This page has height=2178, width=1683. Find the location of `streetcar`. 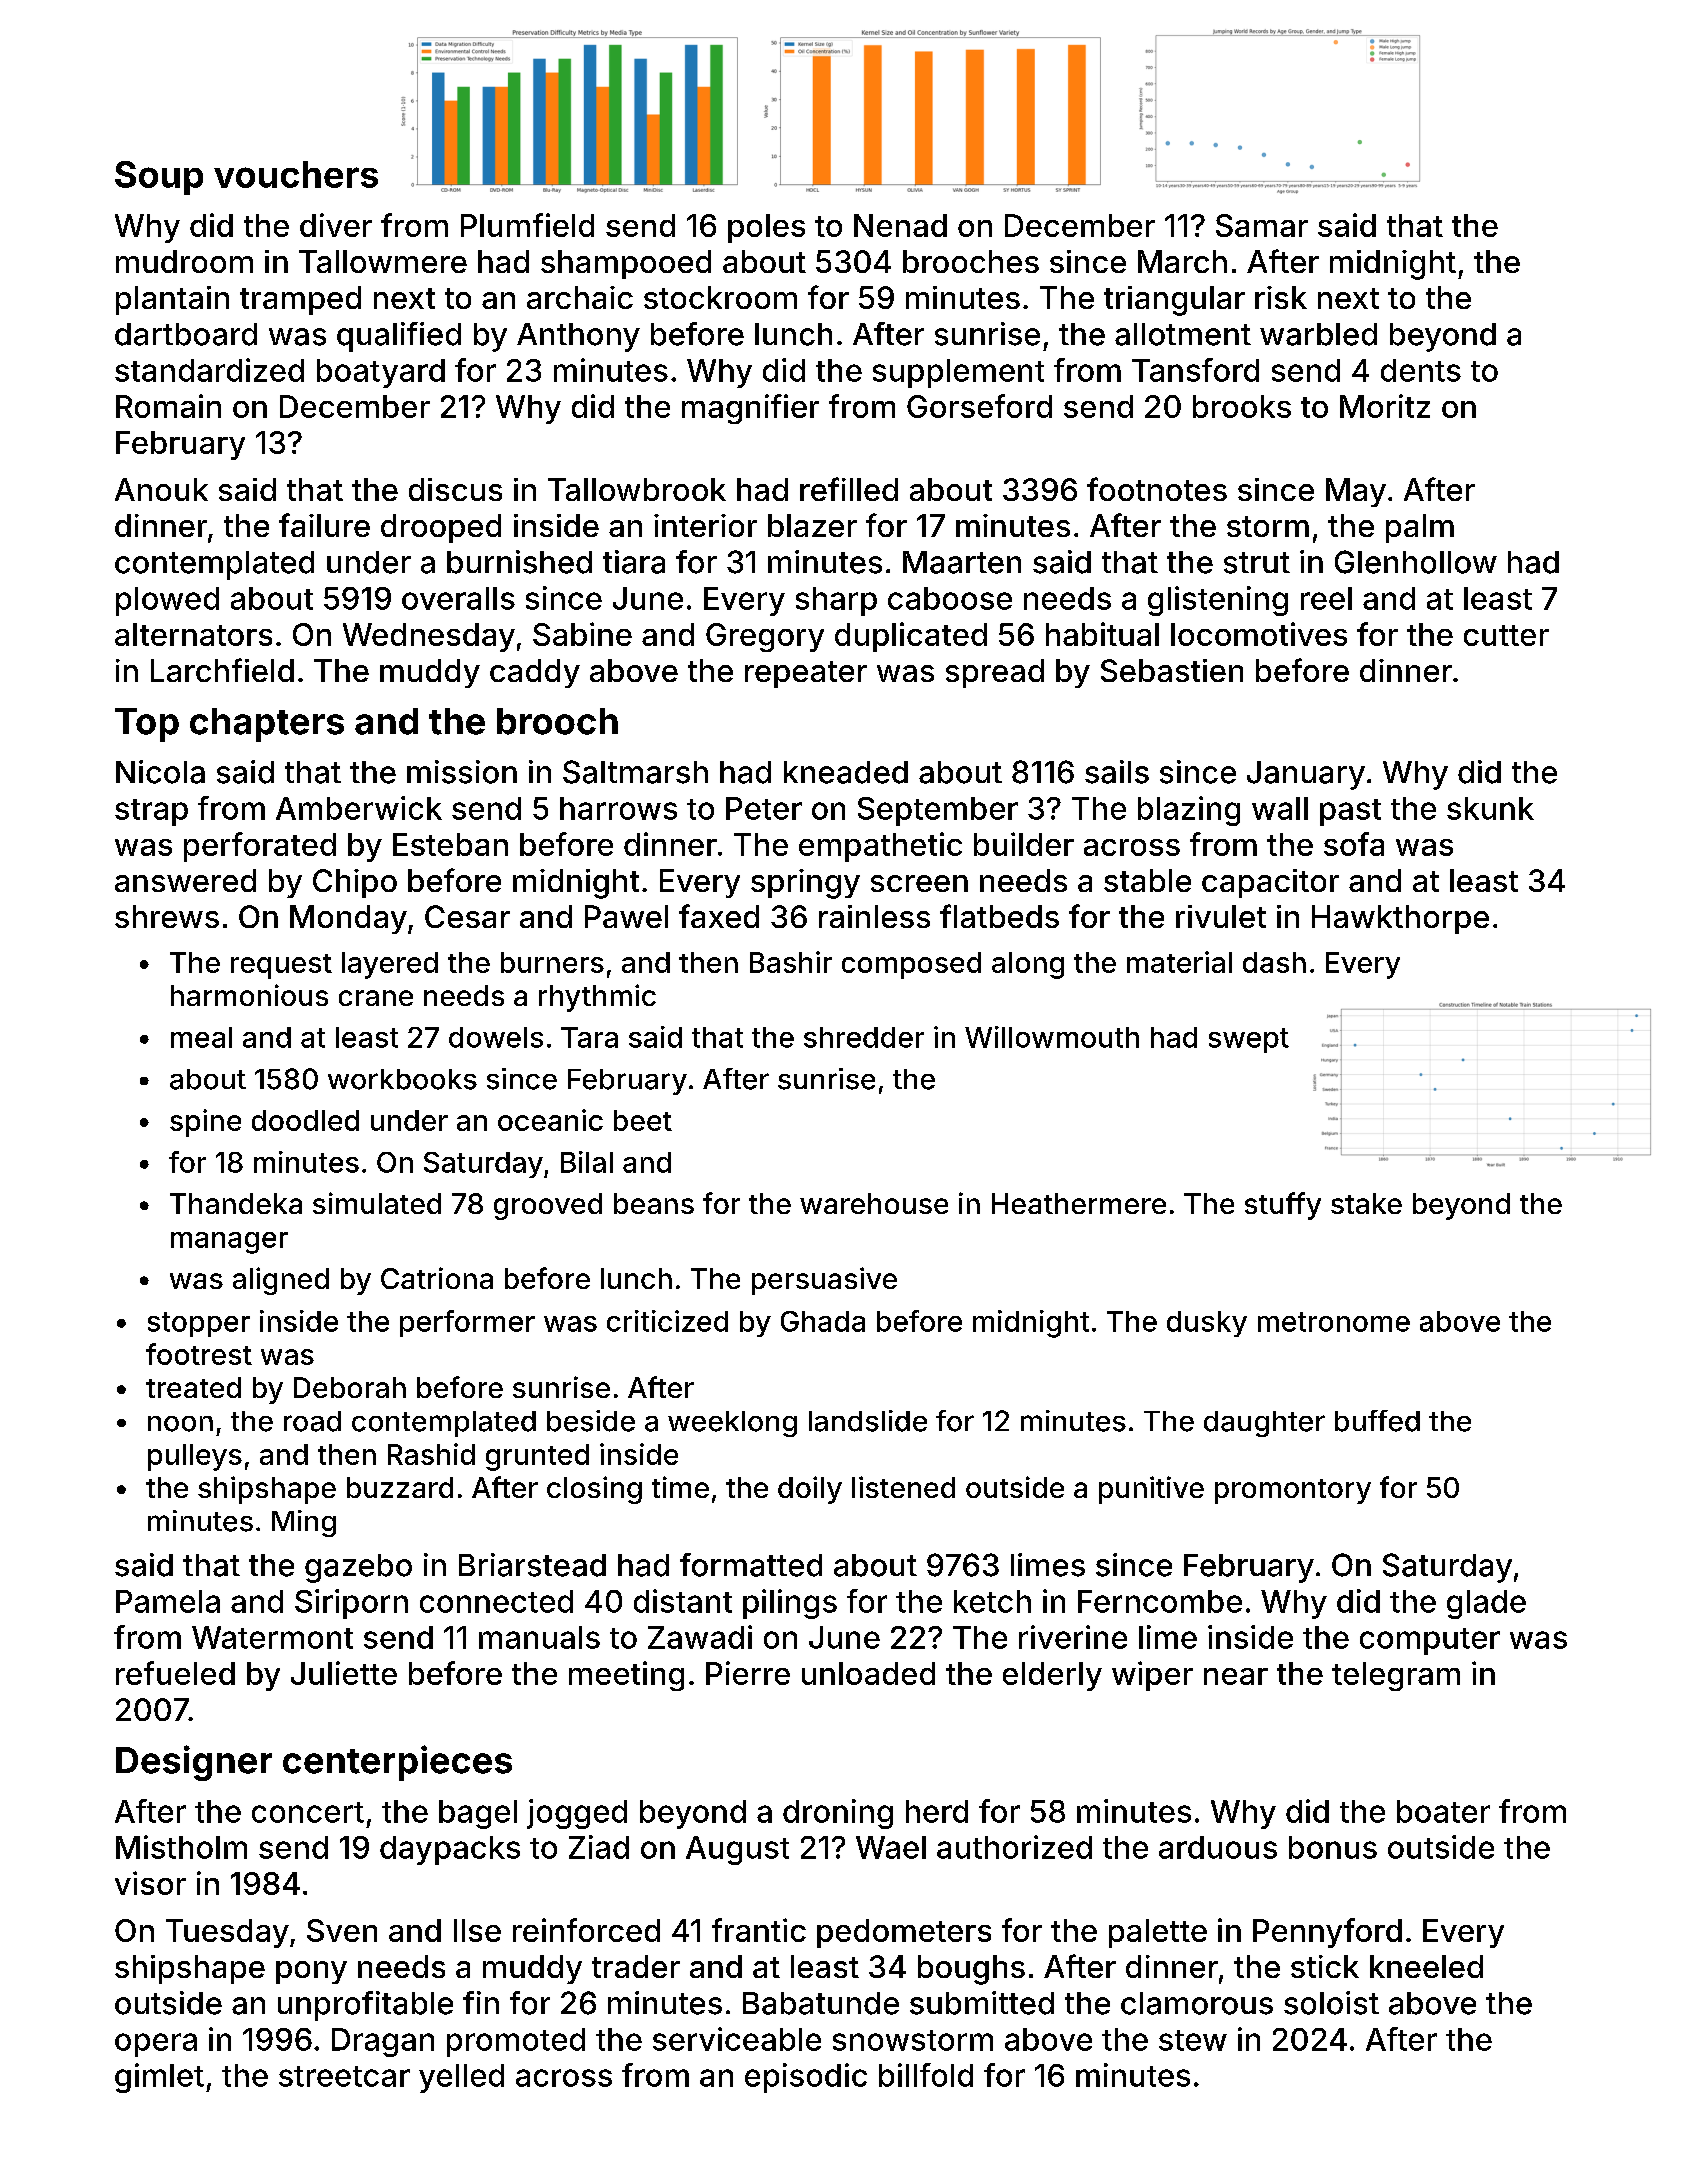

streetcar is located at coordinates (344, 2076).
